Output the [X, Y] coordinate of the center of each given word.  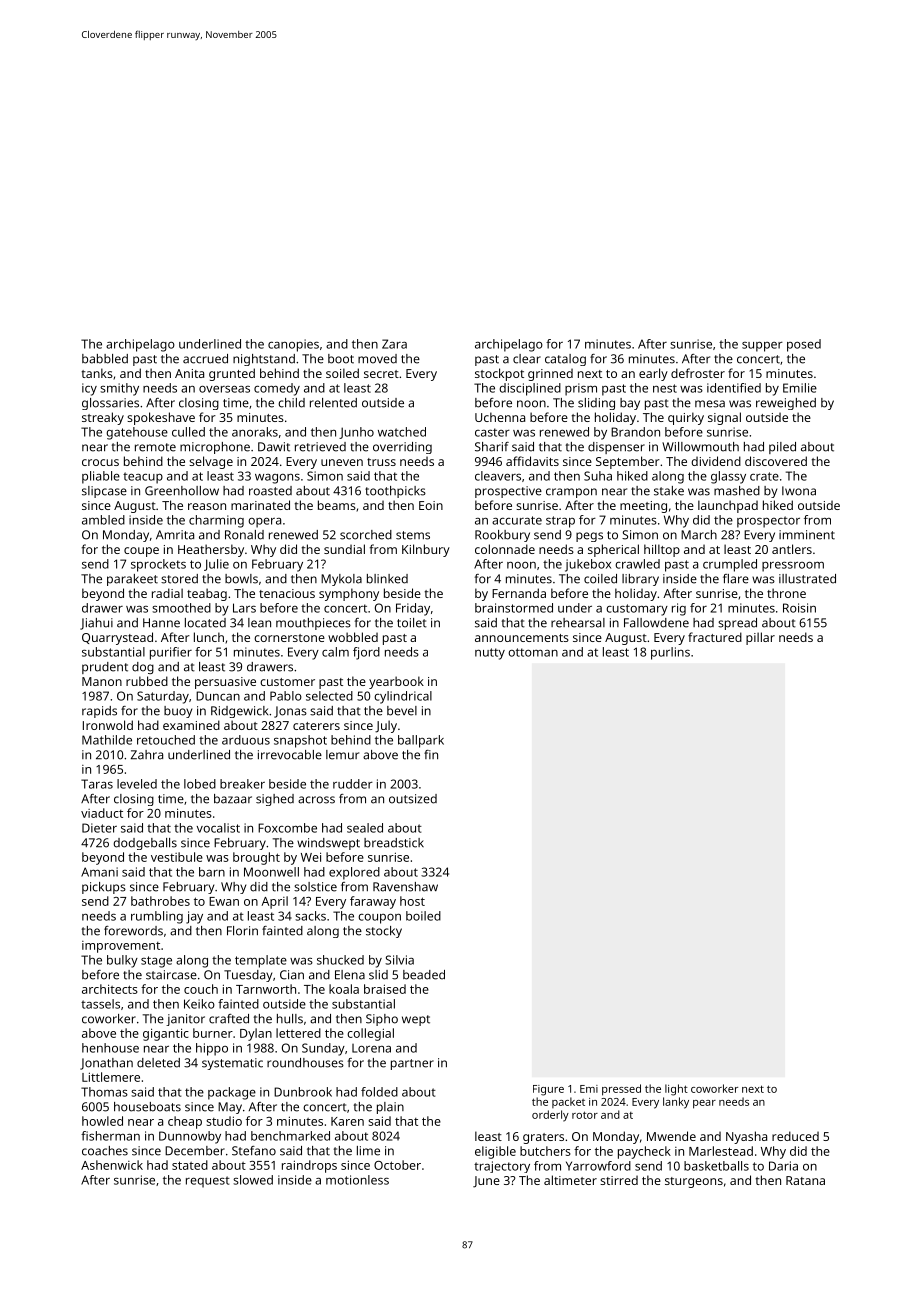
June [486, 1182]
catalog [565, 360]
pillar [760, 638]
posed [804, 345]
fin [431, 754]
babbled [105, 359]
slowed [253, 1180]
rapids [99, 712]
